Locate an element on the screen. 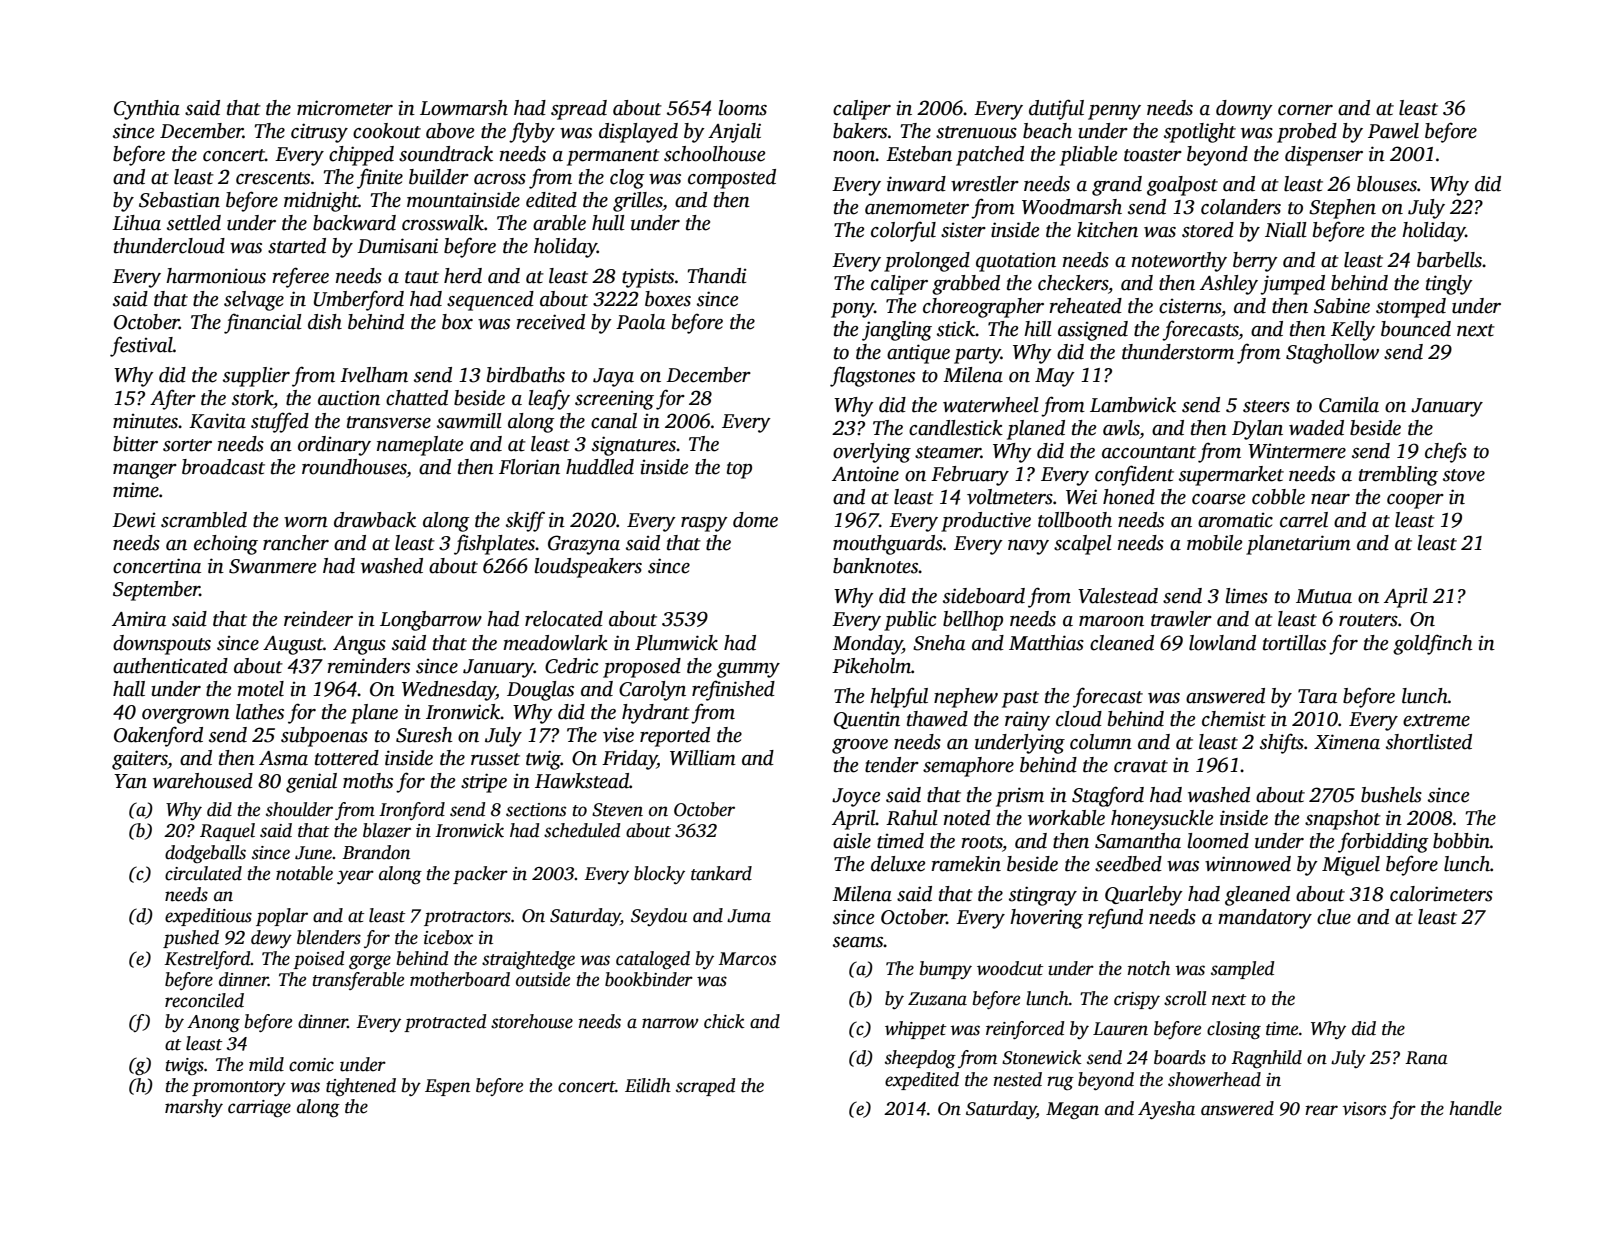 Image resolution: width=1616 pixels, height=1249 pixels. tortillas is located at coordinates (1294, 643).
